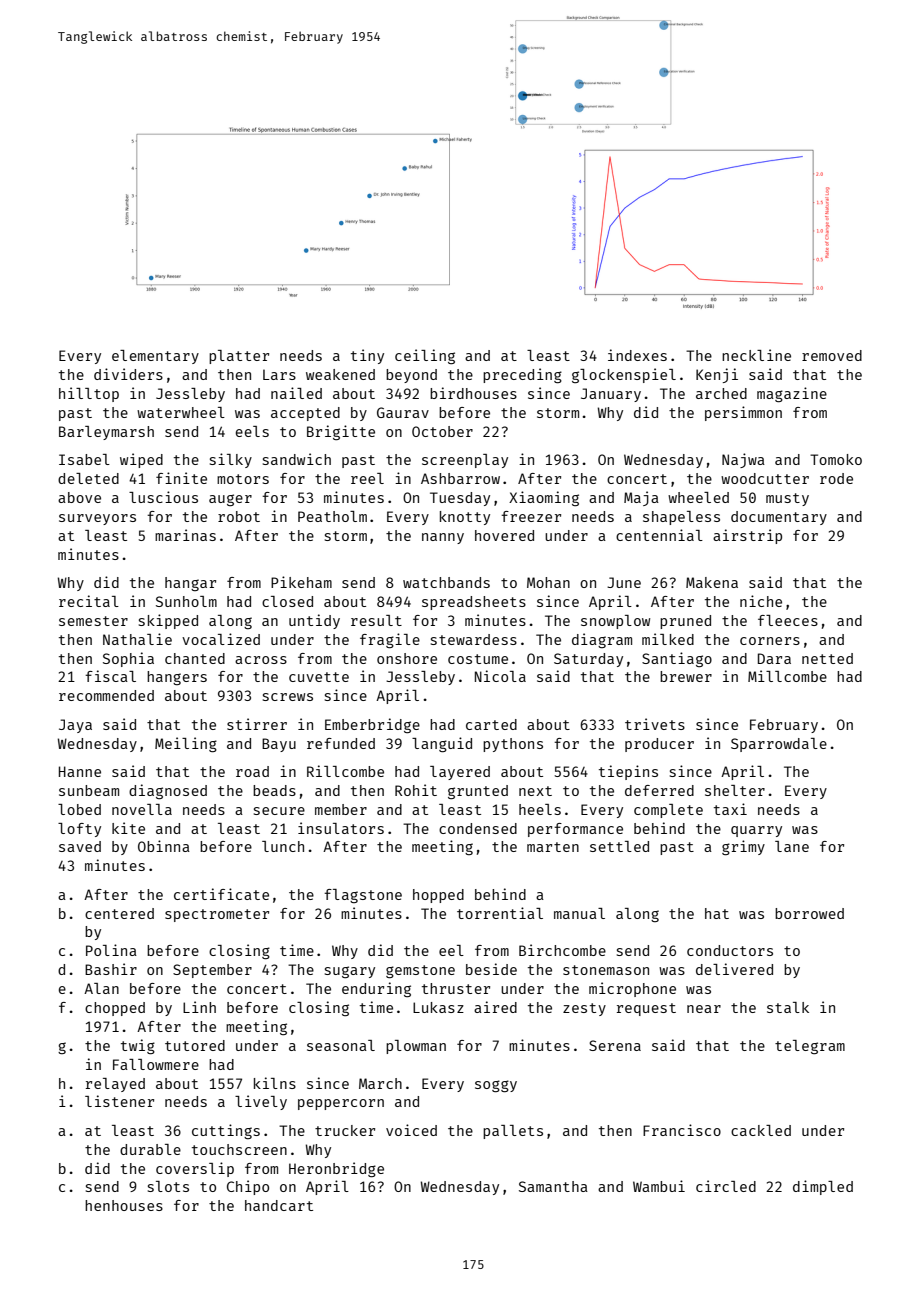  Describe the element at coordinates (367, 356) in the page. I see `tiny` at that location.
